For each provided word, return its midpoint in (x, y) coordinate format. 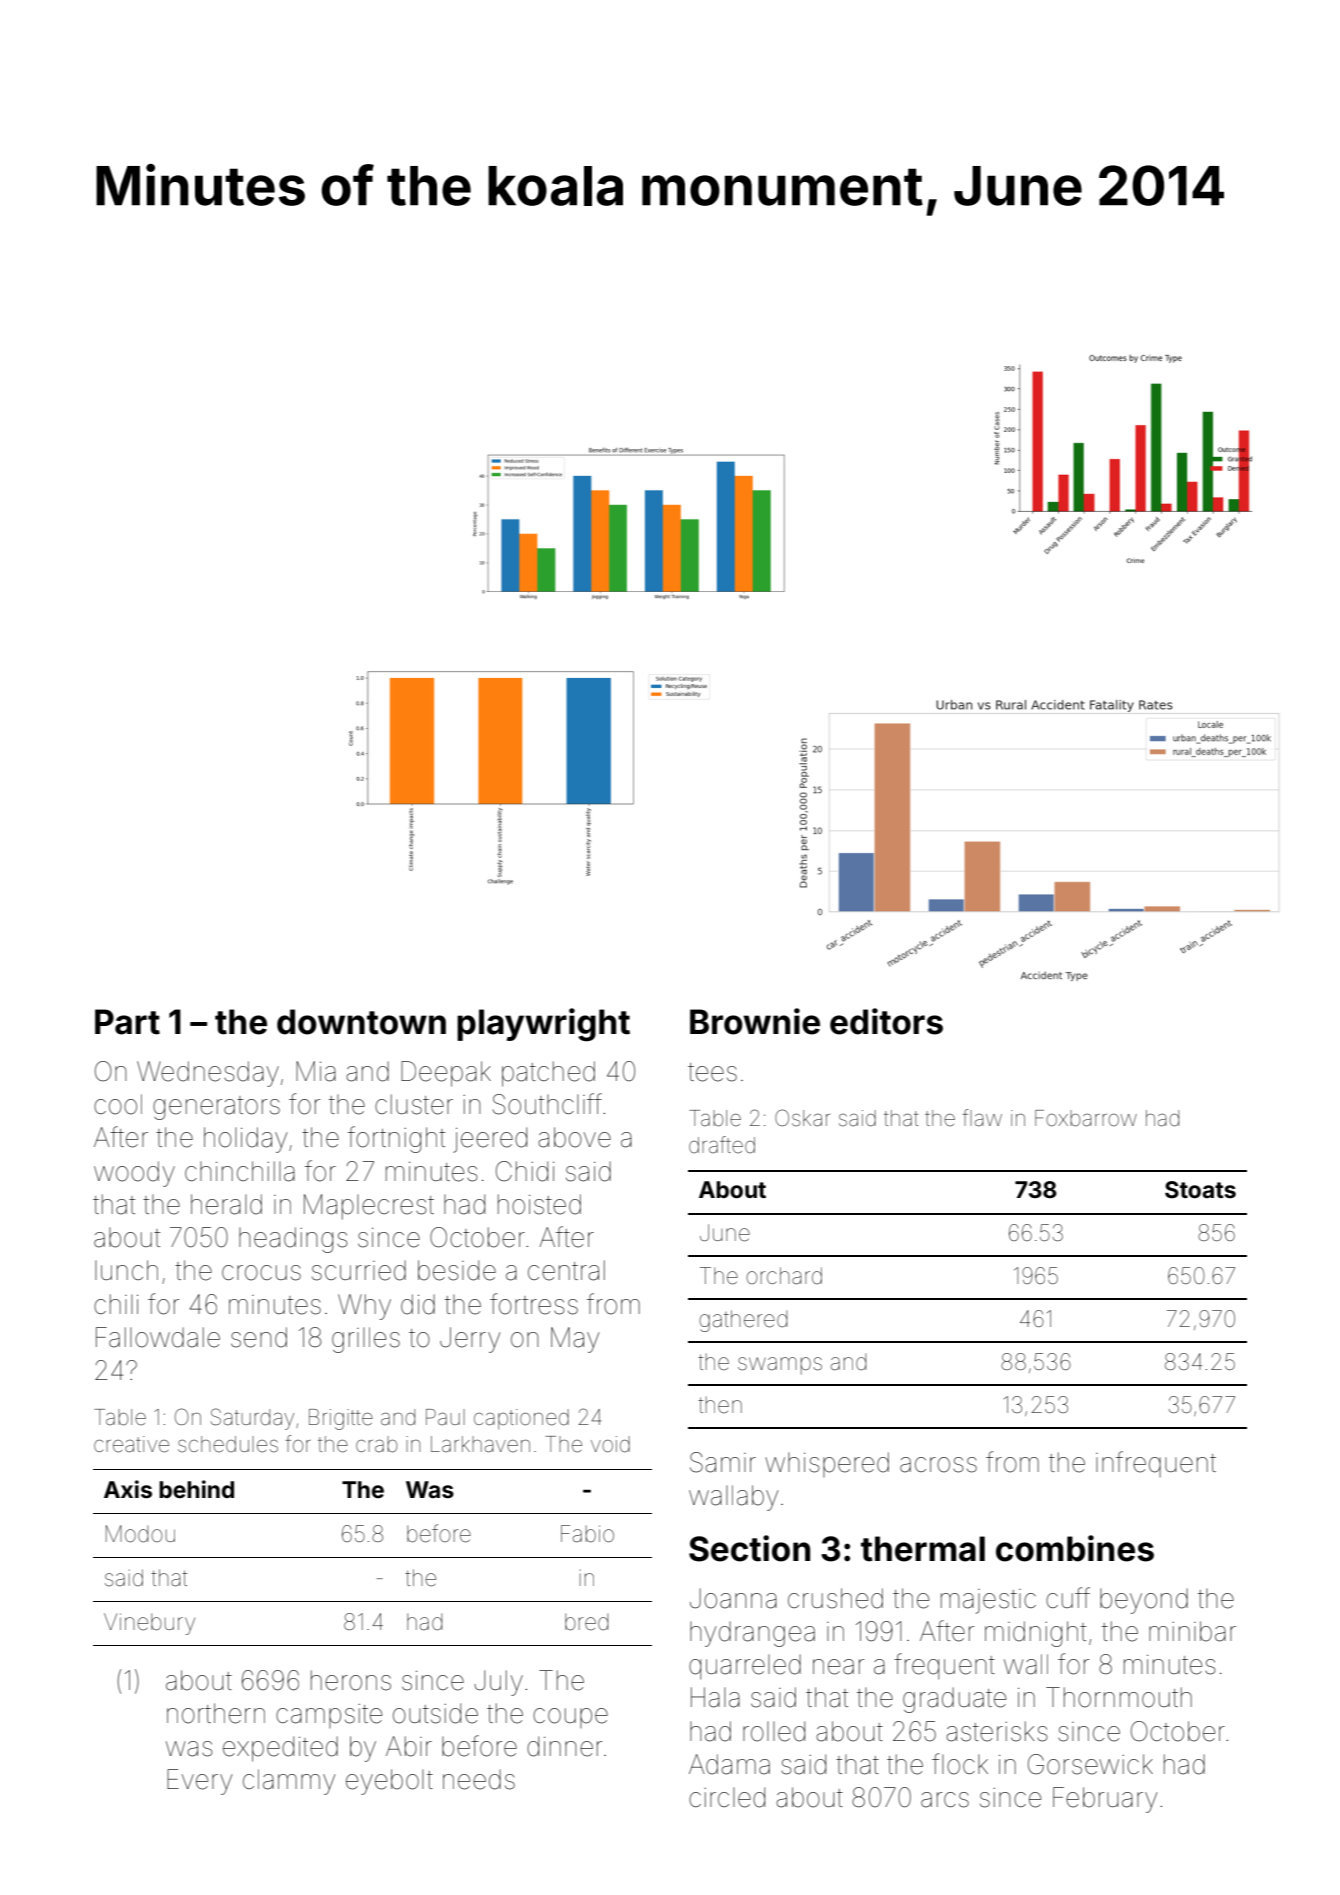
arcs (945, 1800)
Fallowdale (158, 1337)
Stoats (1200, 1190)
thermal (923, 1549)
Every (199, 1782)
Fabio (587, 1534)
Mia (316, 1071)
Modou (140, 1534)
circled (727, 1797)
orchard (784, 1276)
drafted (722, 1145)
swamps (780, 1366)
